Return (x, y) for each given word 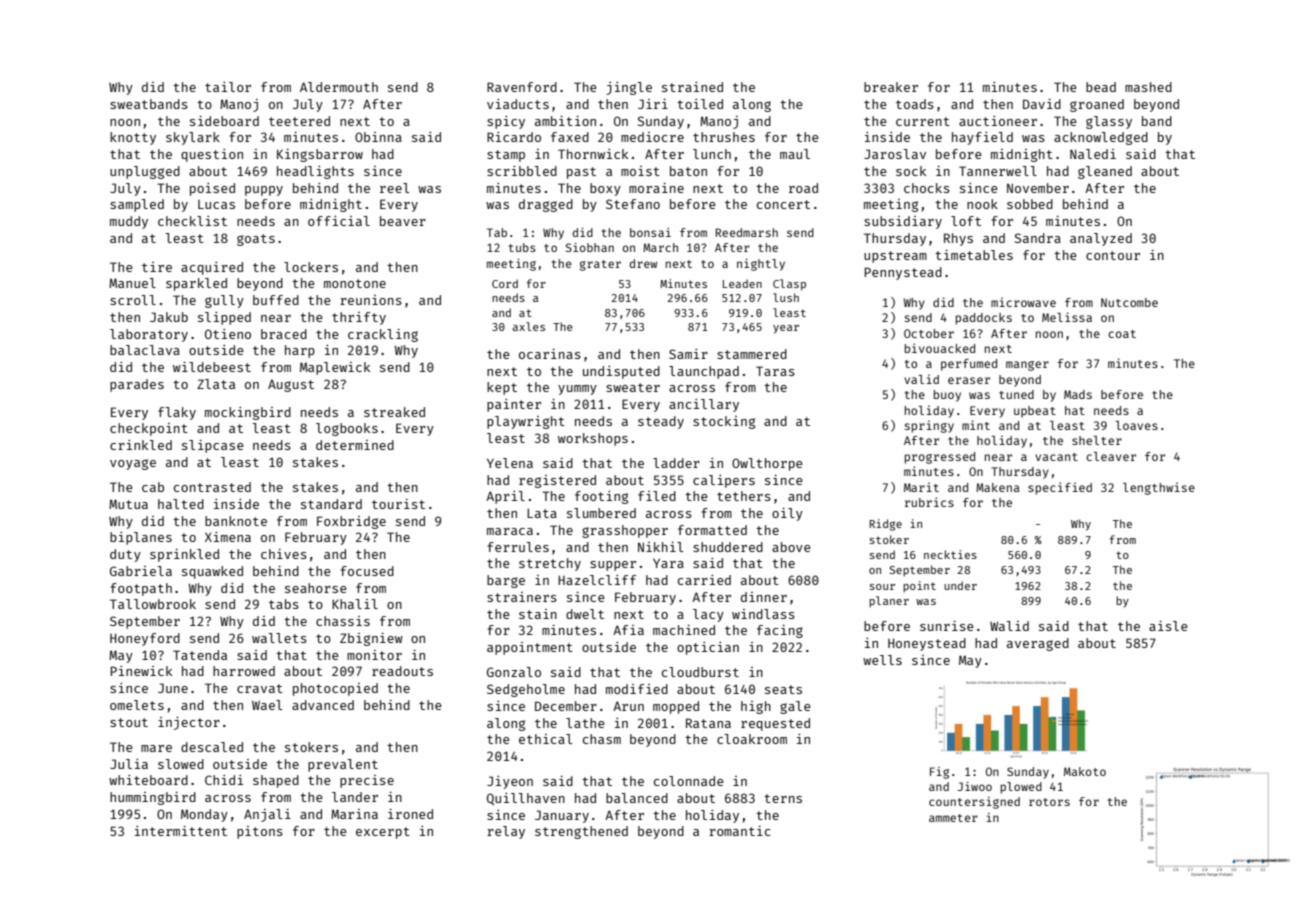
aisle (1168, 626)
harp (300, 351)
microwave (1023, 302)
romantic (739, 831)
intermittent (181, 831)
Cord (505, 283)
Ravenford (522, 87)
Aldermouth (339, 87)
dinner (764, 597)
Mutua (128, 504)
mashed (1148, 87)
